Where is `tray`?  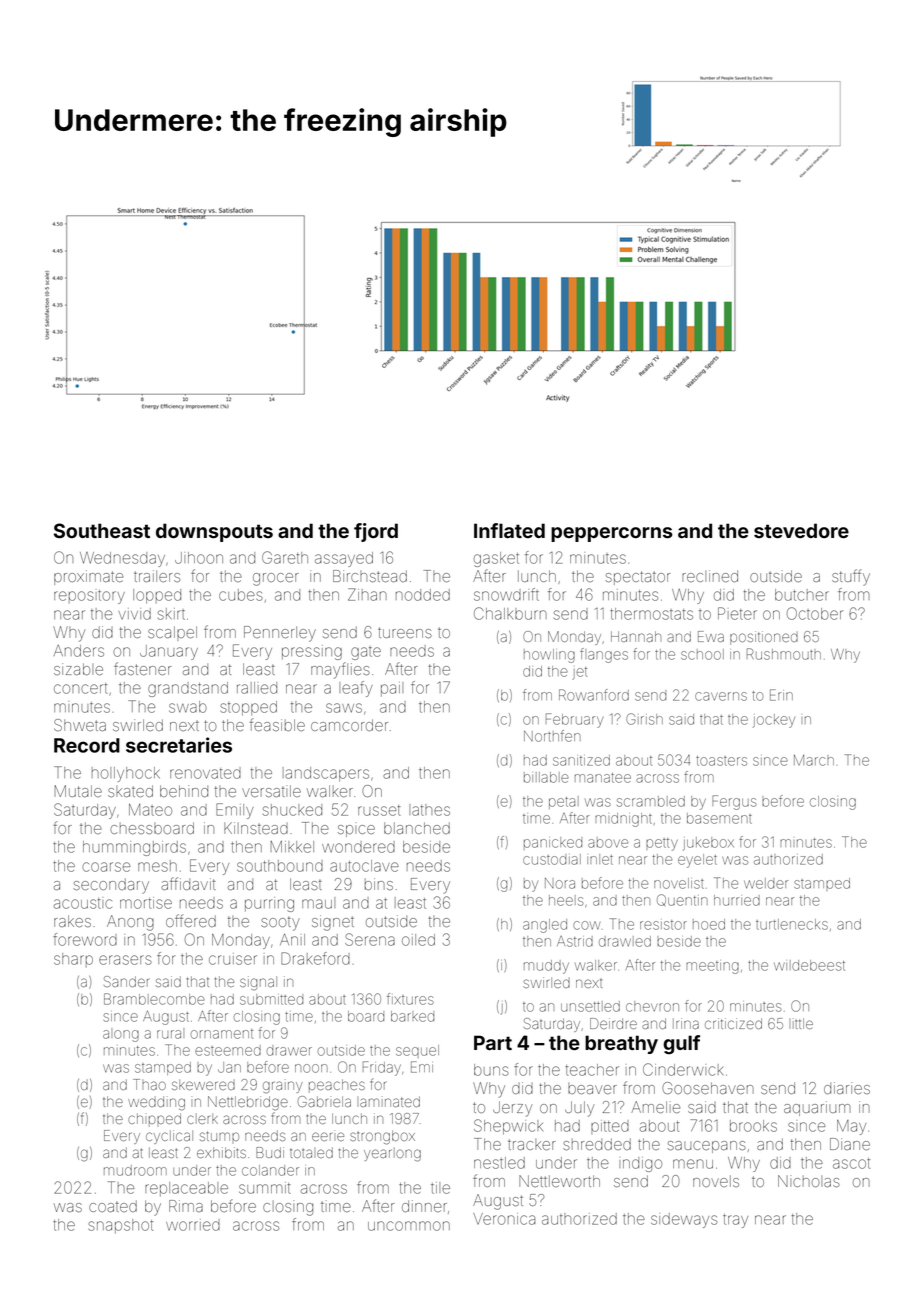
tray is located at coordinates (735, 1221).
